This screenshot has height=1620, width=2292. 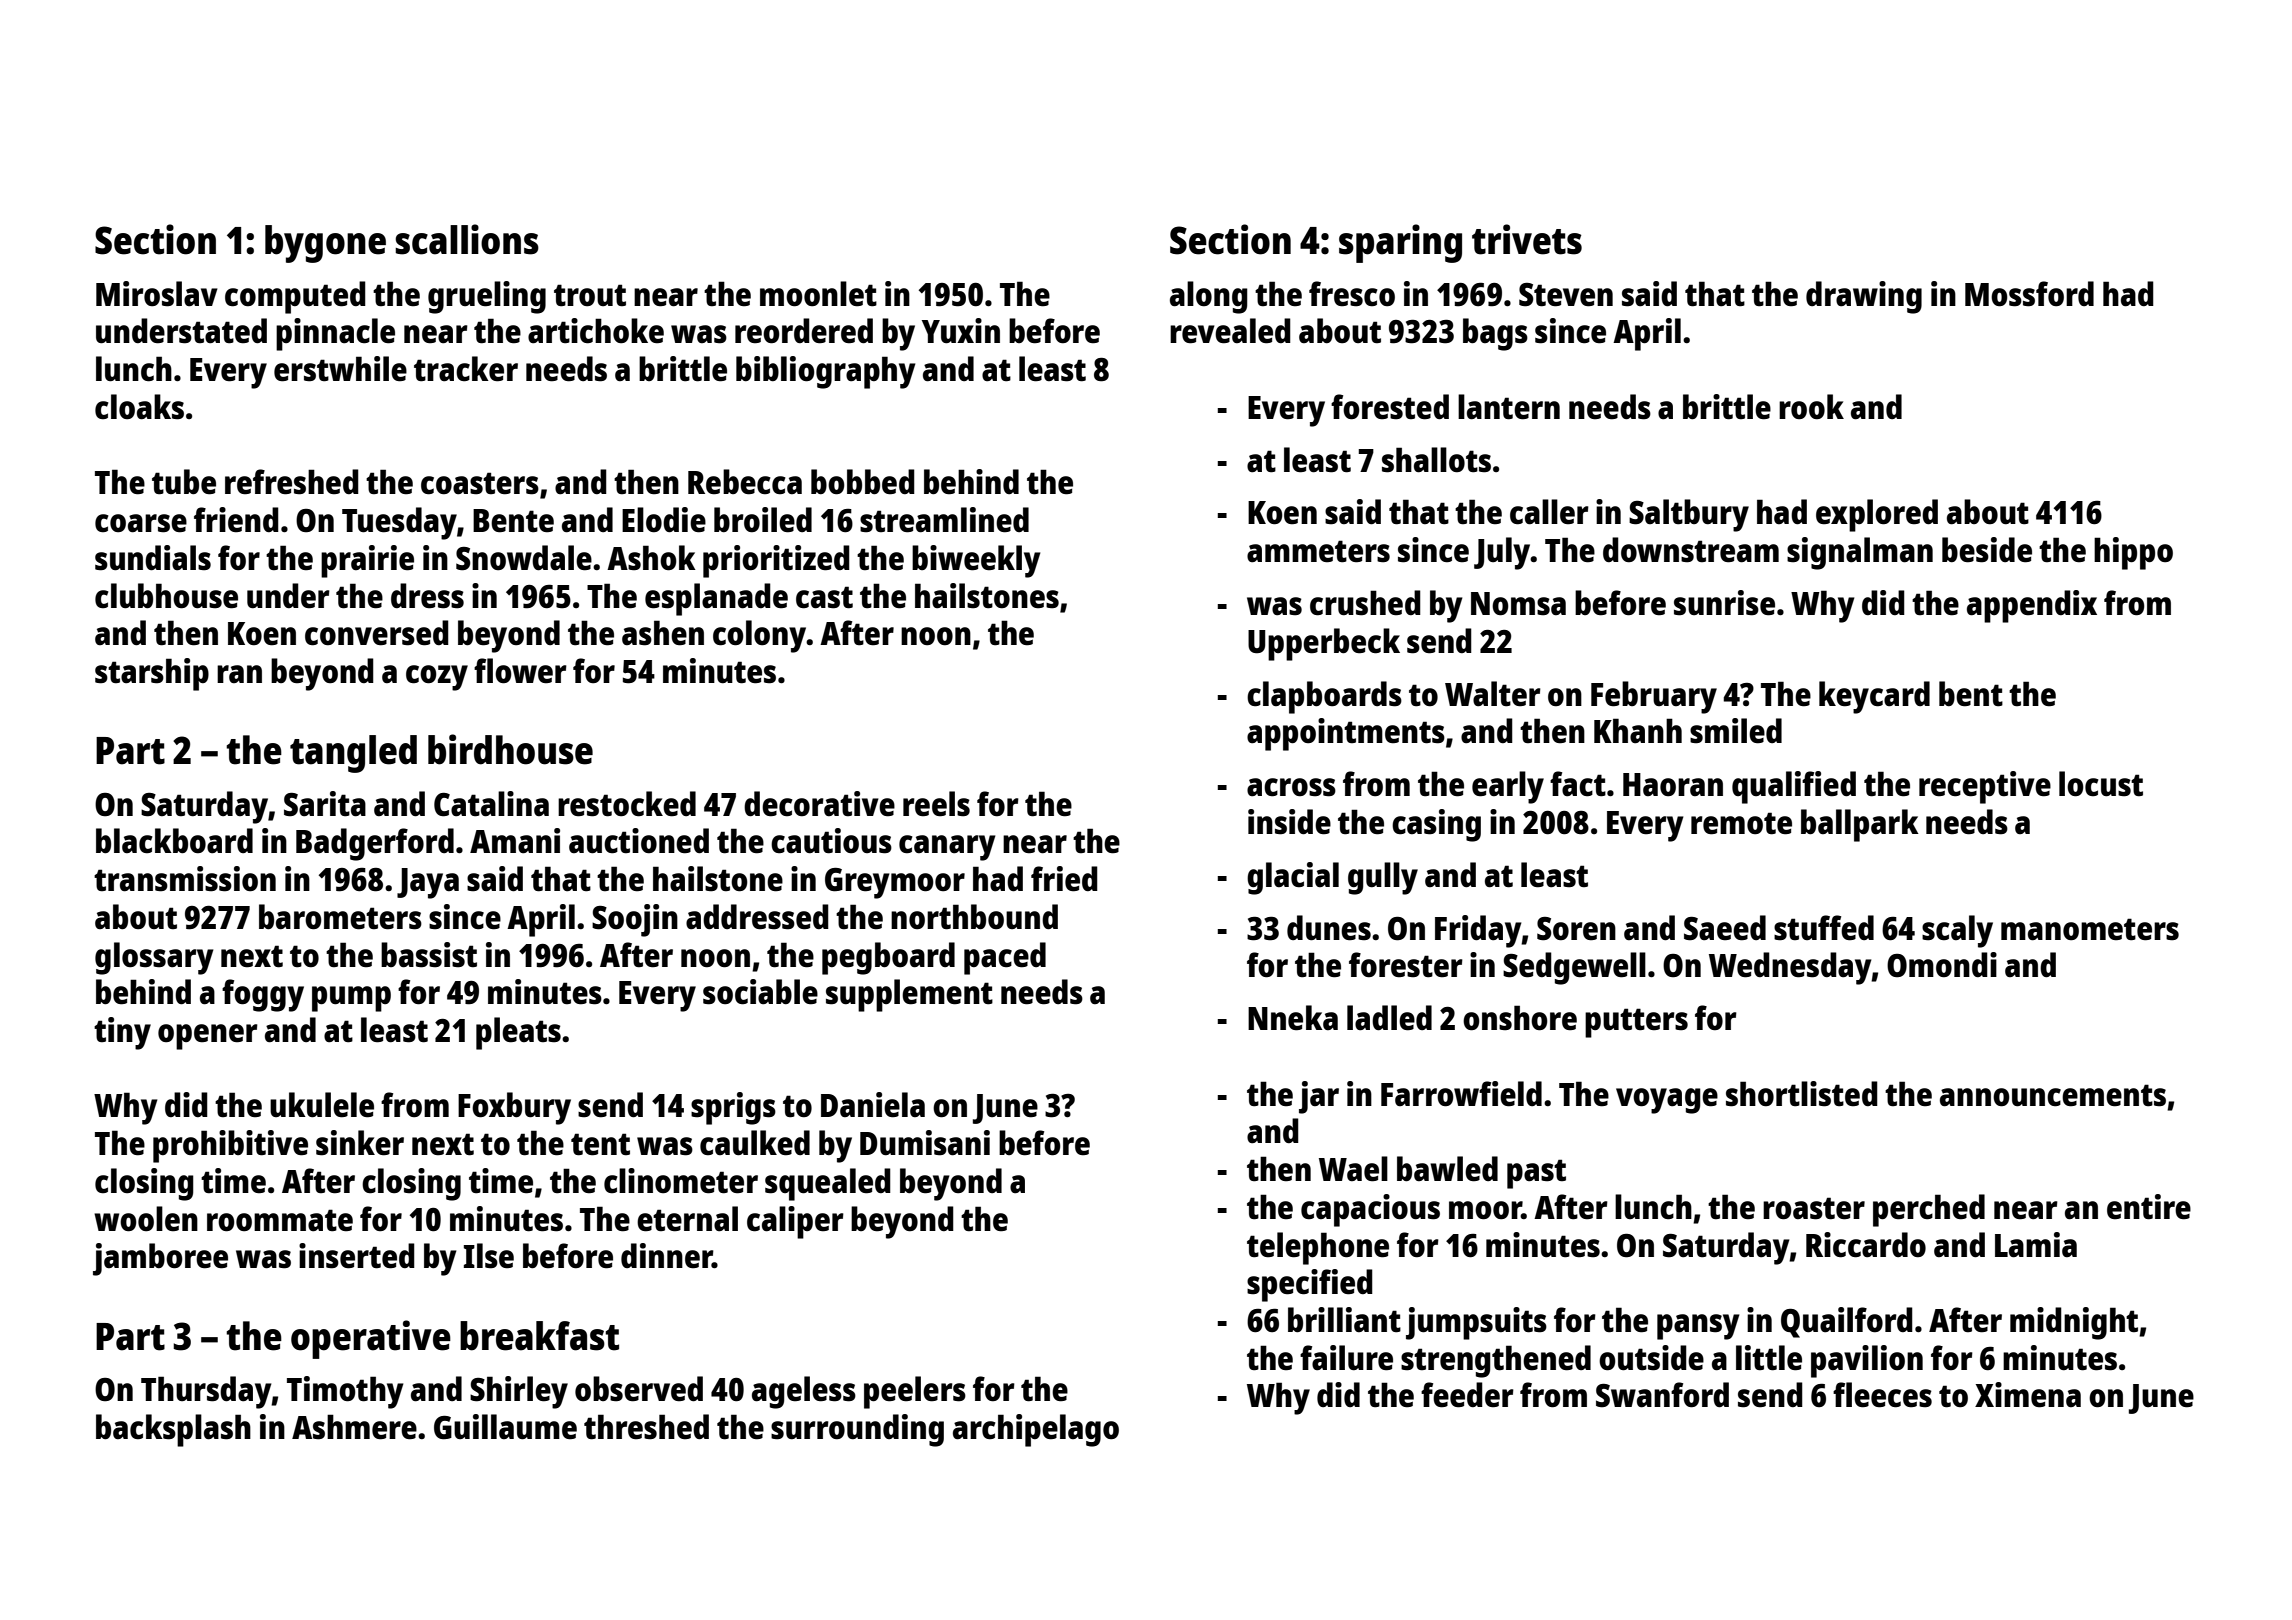 I want to click on ballpark, so click(x=1860, y=825).
